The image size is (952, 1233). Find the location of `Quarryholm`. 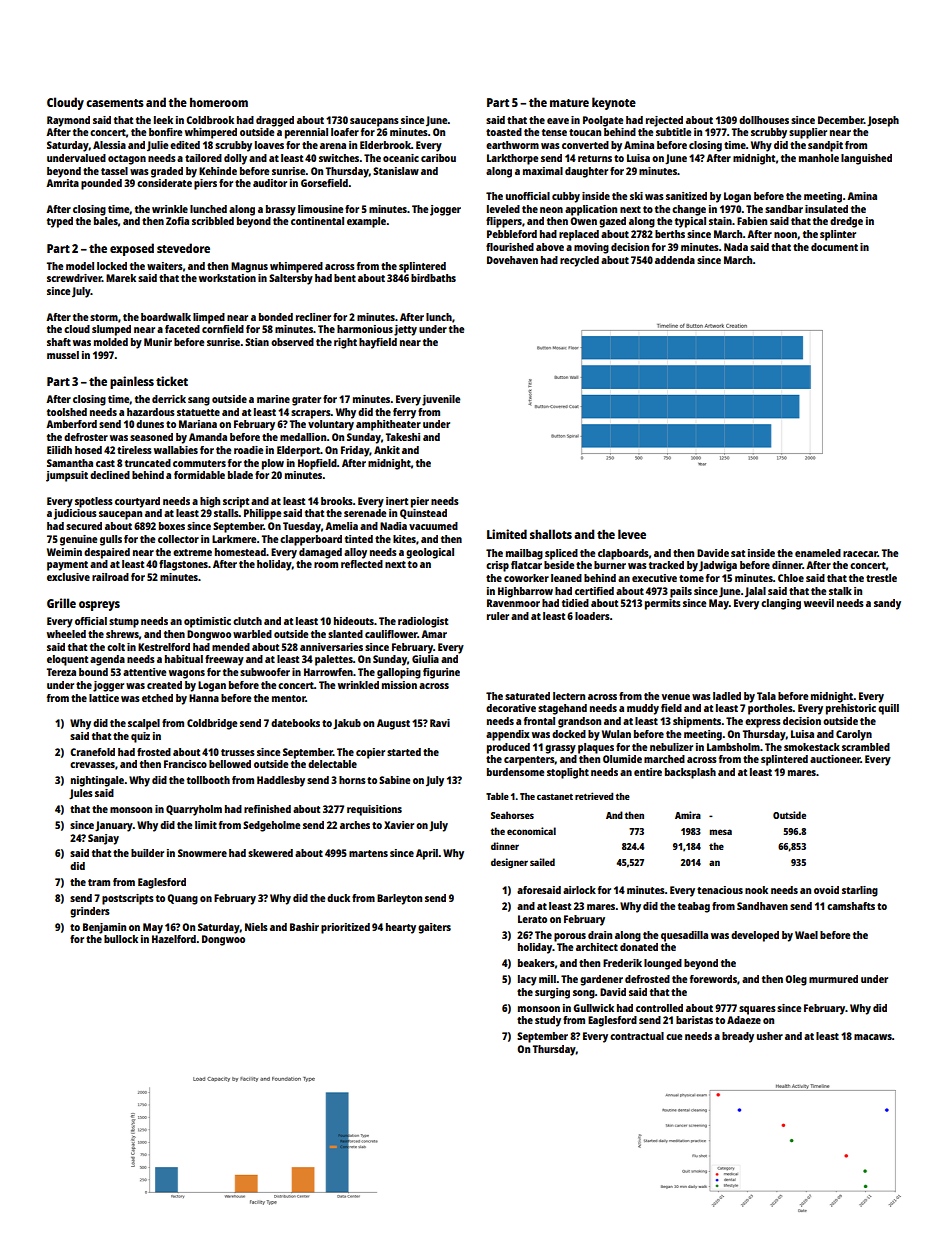

Quarryholm is located at coordinates (194, 810).
